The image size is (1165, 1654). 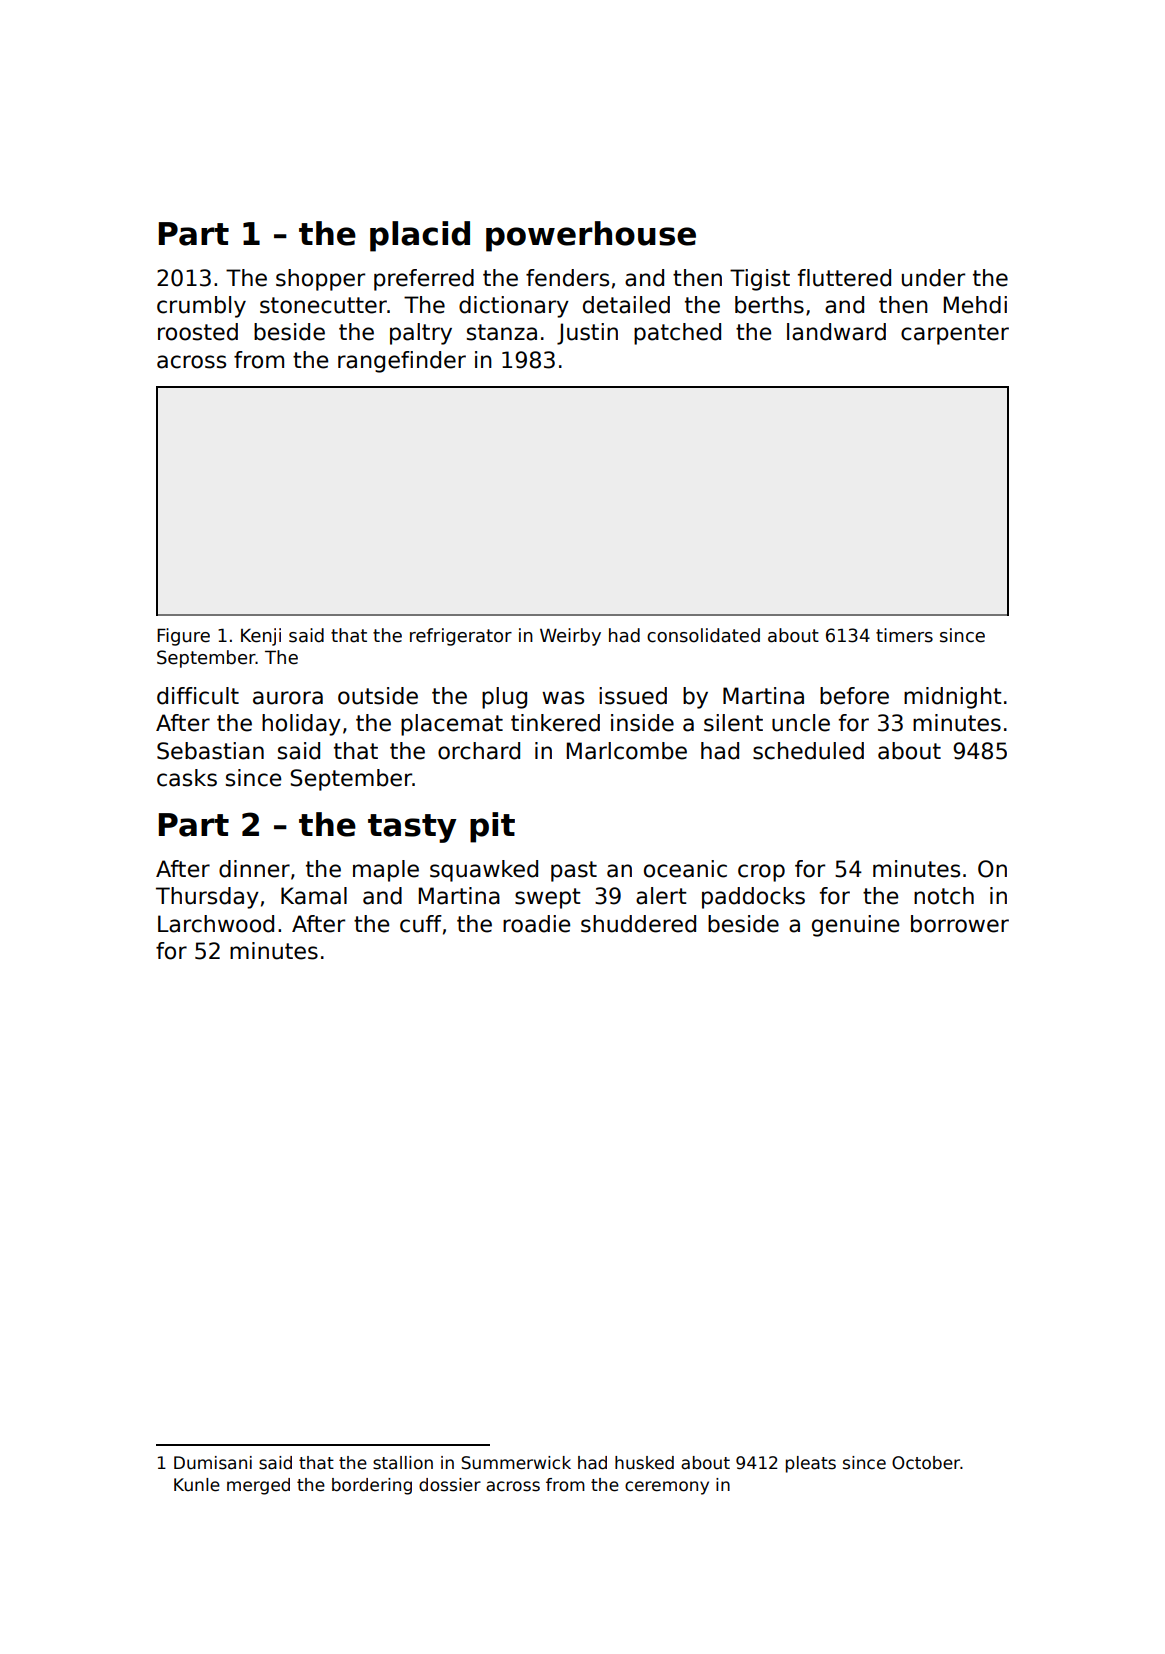 What do you see at coordinates (904, 635) in the screenshot?
I see `timers` at bounding box center [904, 635].
